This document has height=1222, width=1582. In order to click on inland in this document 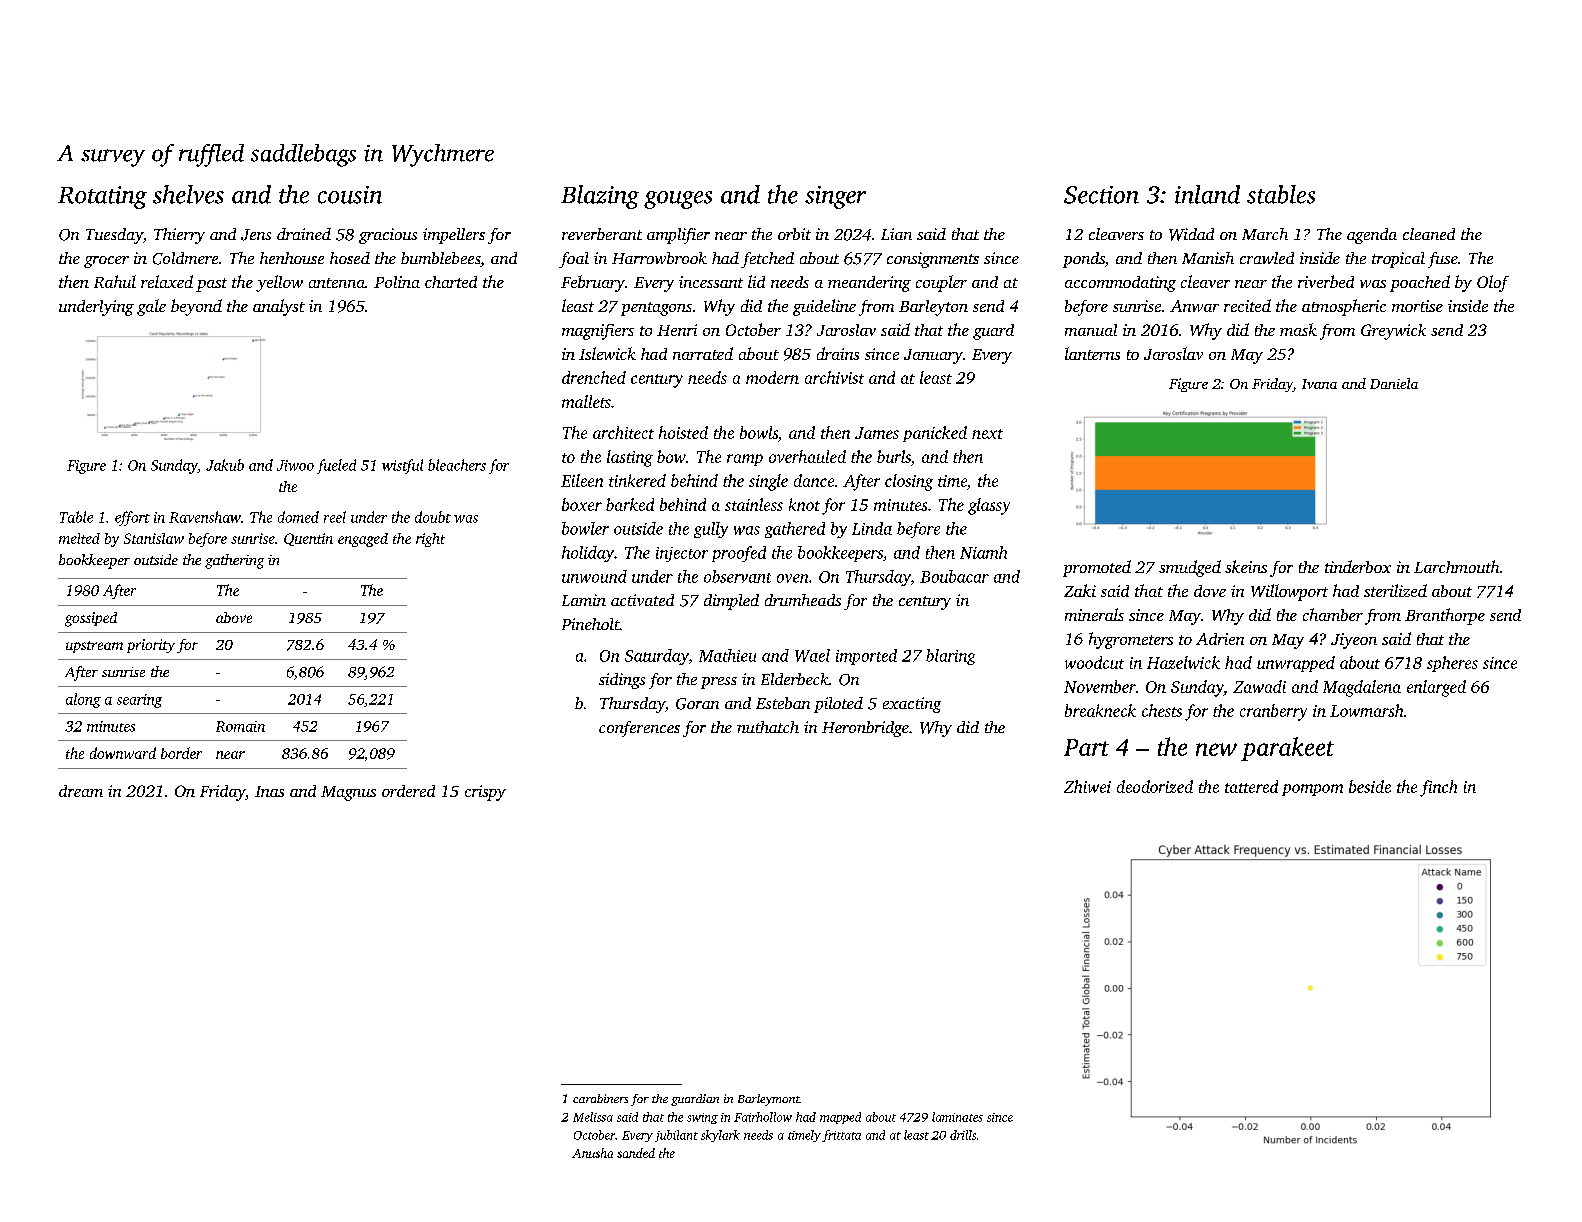, I will do `click(1207, 194)`.
